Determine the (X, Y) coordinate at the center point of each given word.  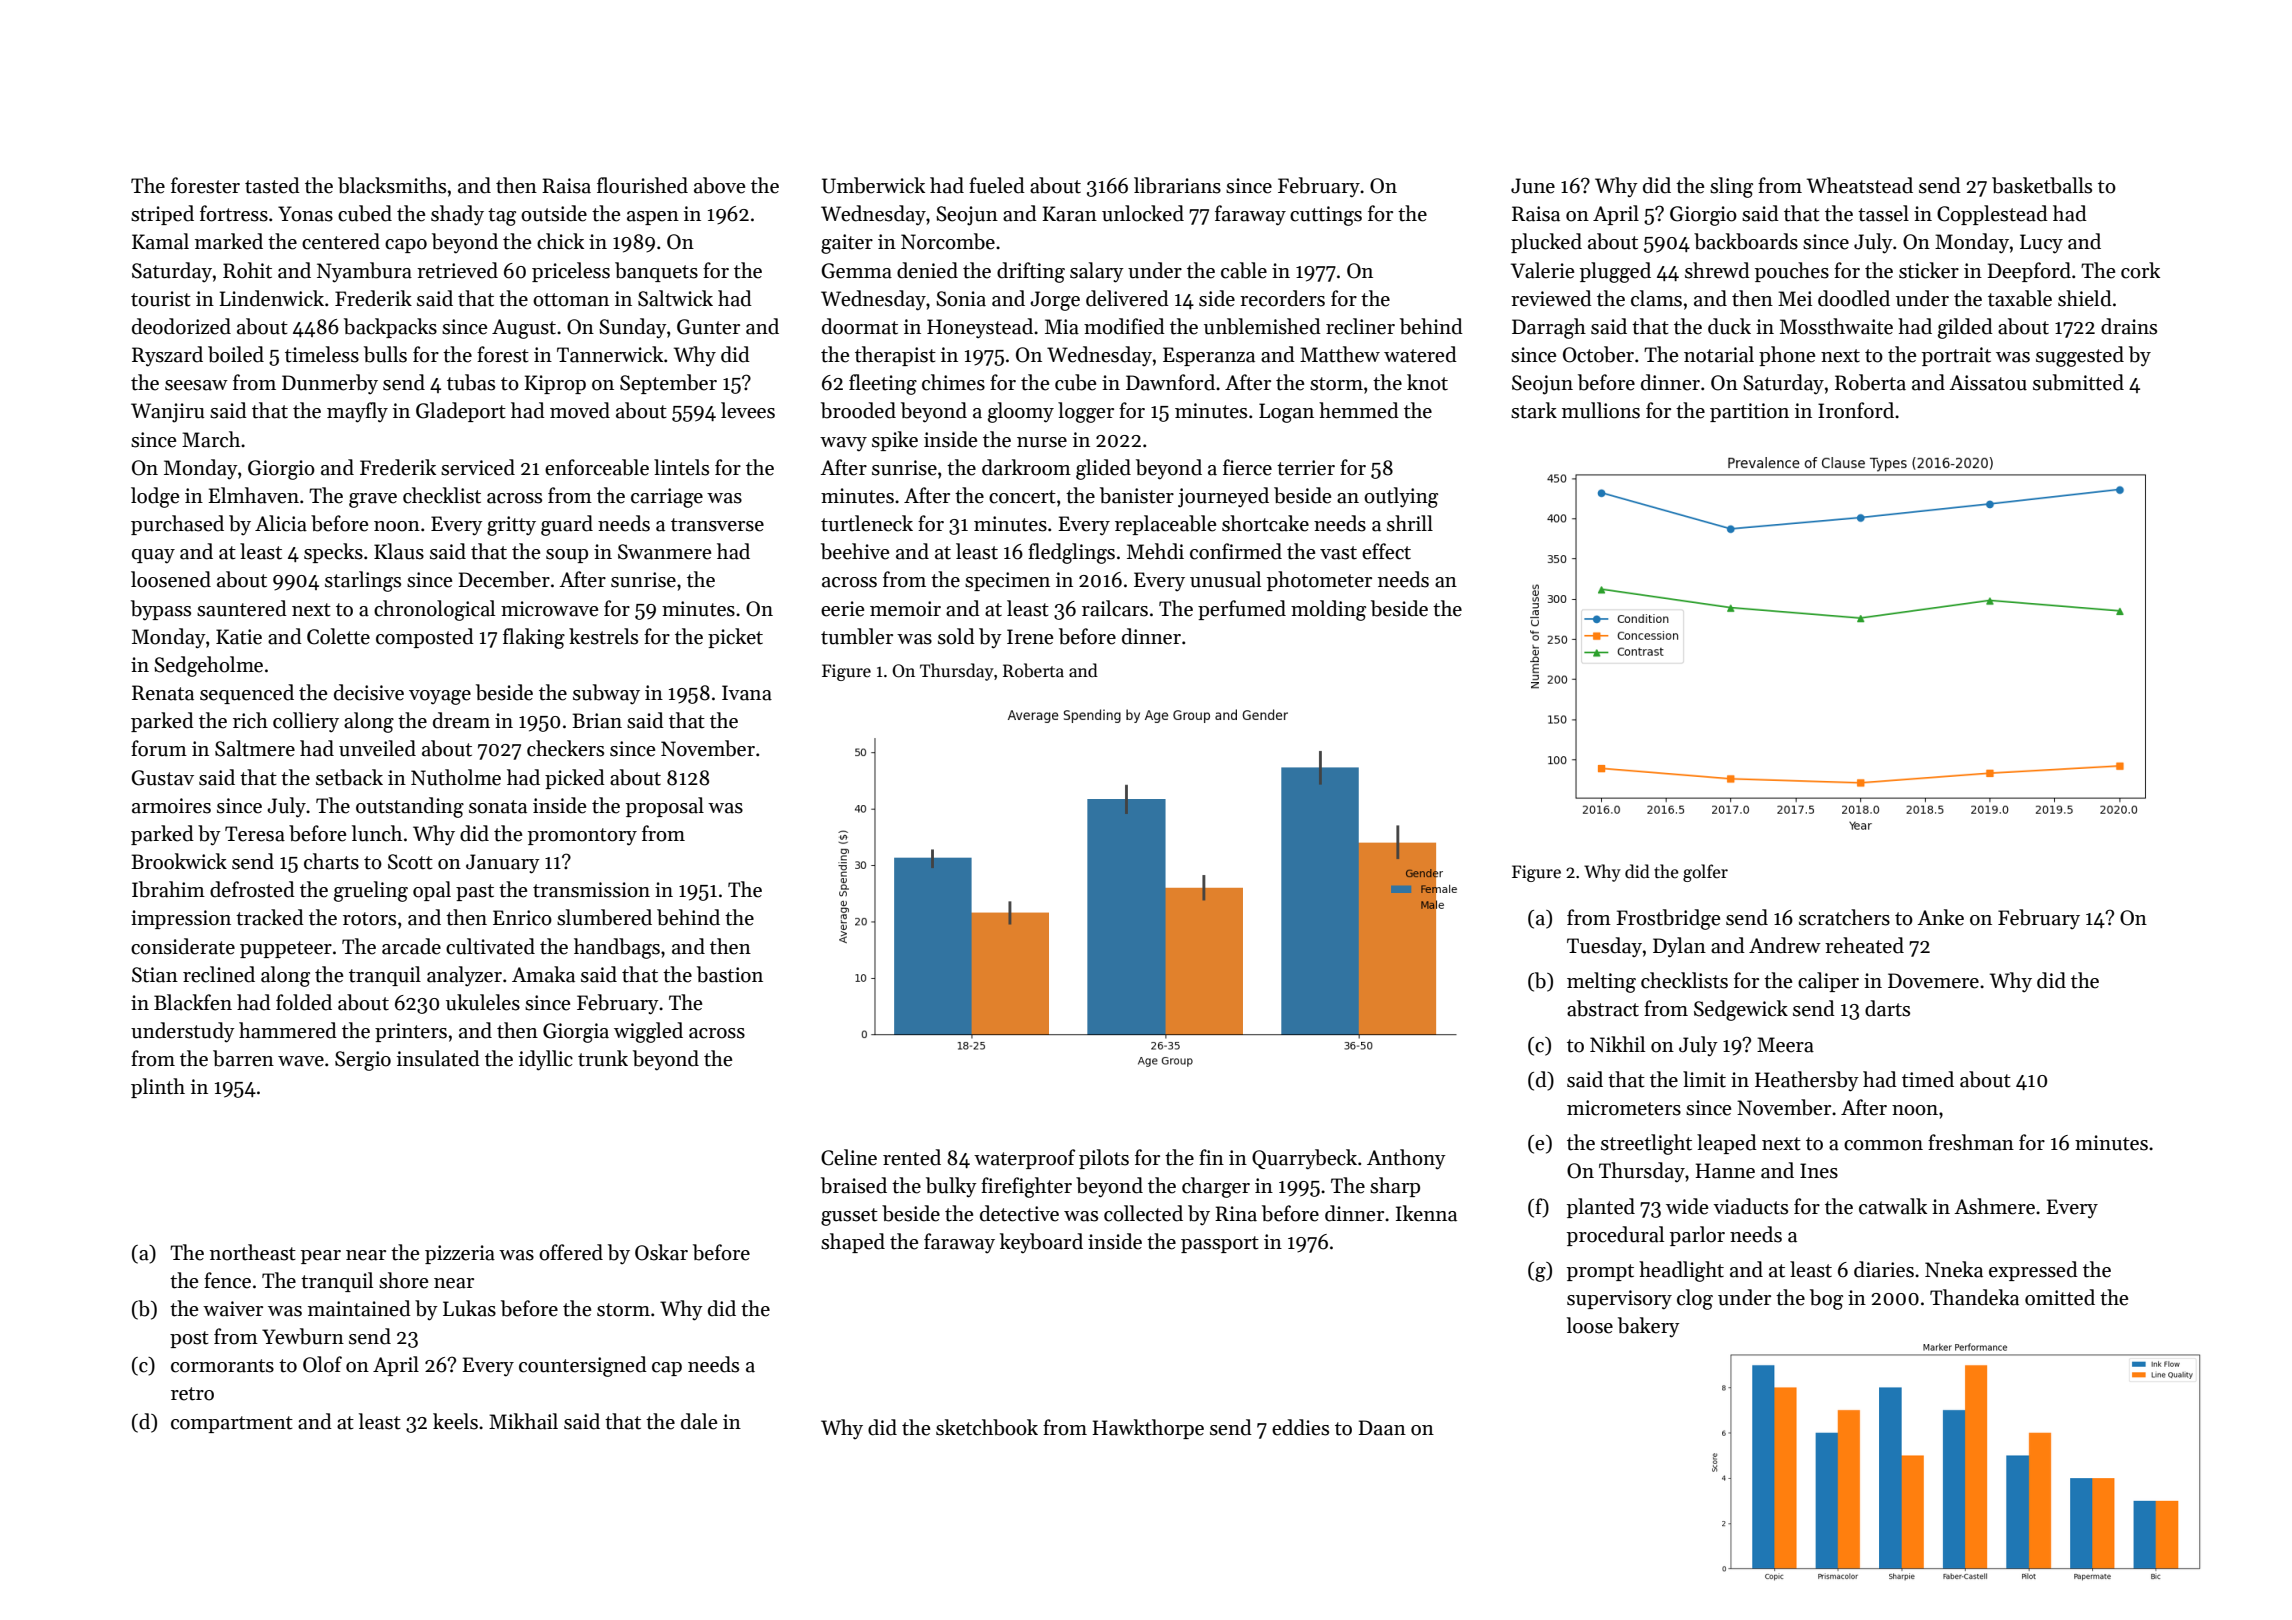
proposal (665, 807)
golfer (1705, 873)
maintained (359, 1308)
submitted (2078, 382)
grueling (371, 891)
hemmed (1359, 410)
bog (1826, 1299)
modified (1124, 326)
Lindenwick (271, 298)
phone (1787, 356)
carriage (667, 498)
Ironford (1856, 410)
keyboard (1041, 1243)
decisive (369, 692)
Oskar (661, 1252)
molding (1328, 610)
